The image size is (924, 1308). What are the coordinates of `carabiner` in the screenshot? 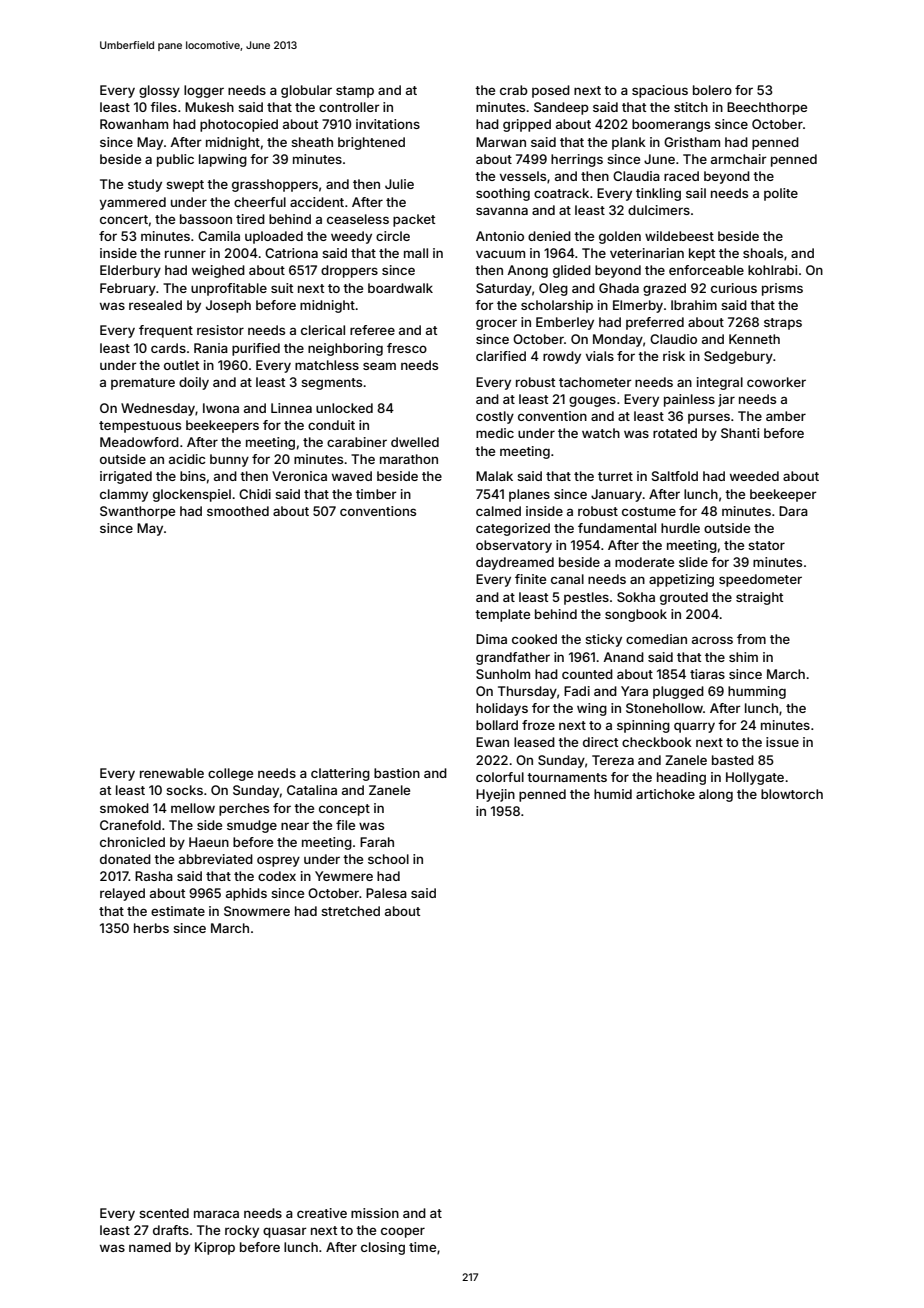 It's located at (357, 442).
